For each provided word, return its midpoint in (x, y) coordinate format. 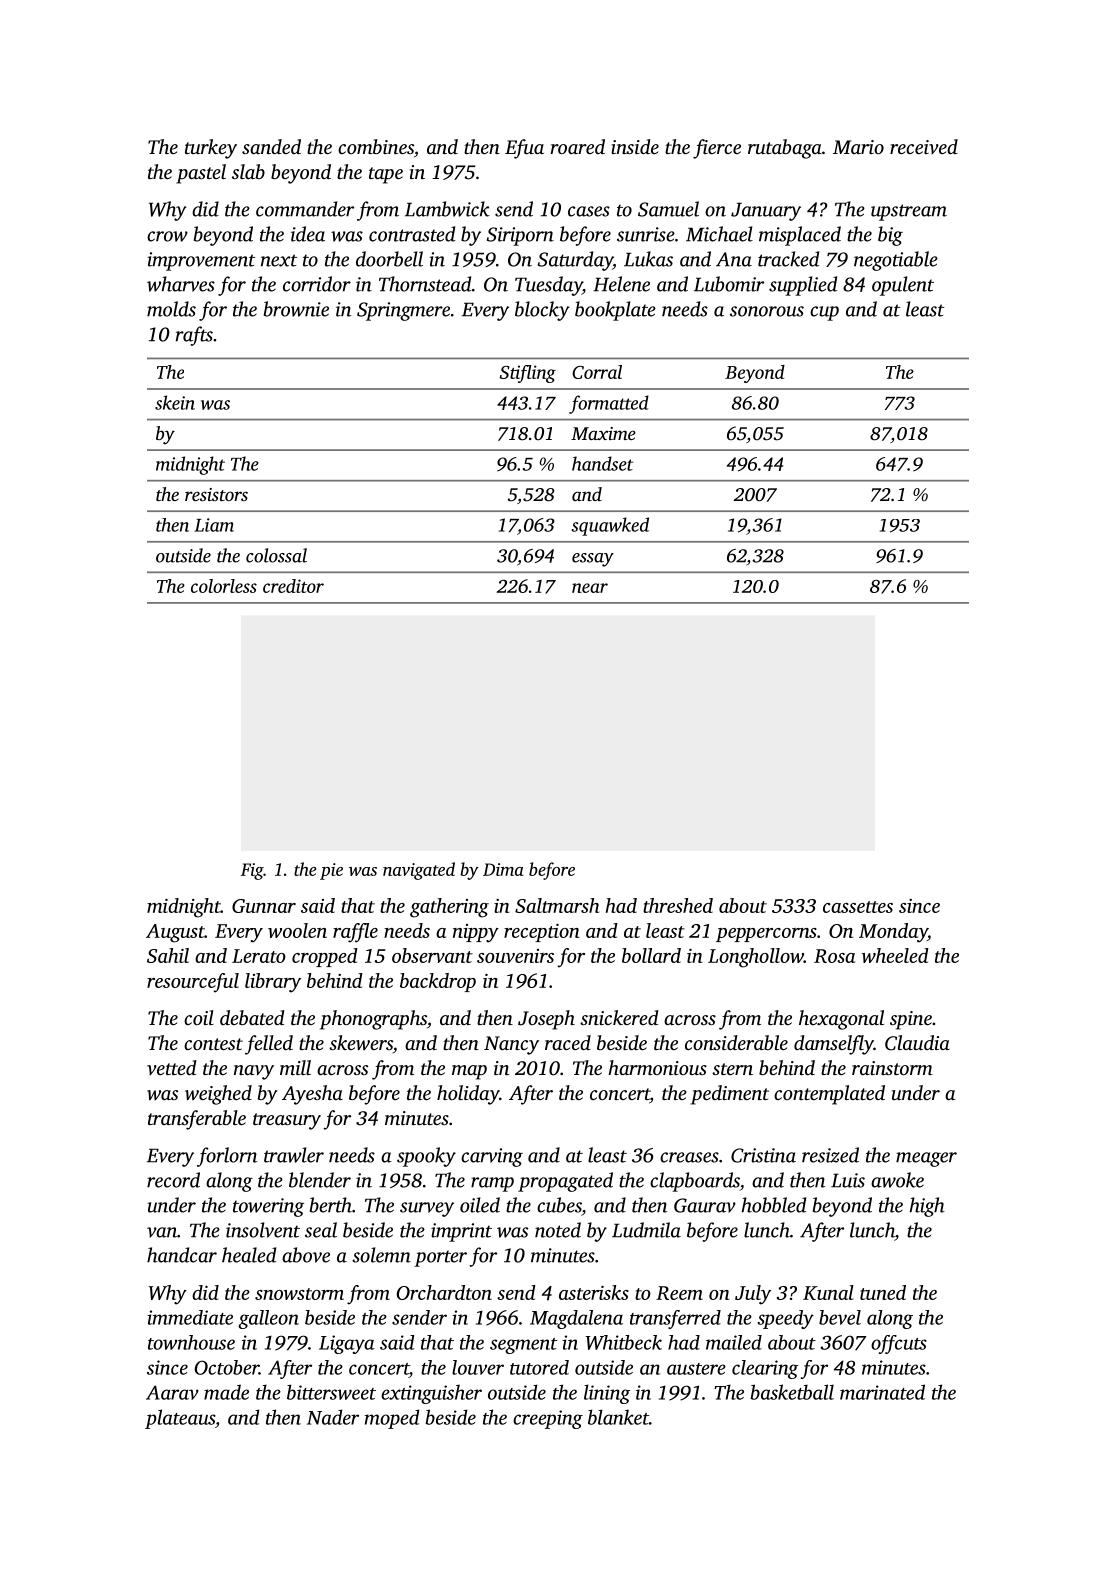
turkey (211, 149)
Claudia (917, 1043)
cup (824, 313)
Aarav (172, 1392)
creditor (293, 586)
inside (635, 146)
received (924, 146)
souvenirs (515, 956)
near (590, 588)
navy (254, 1072)
